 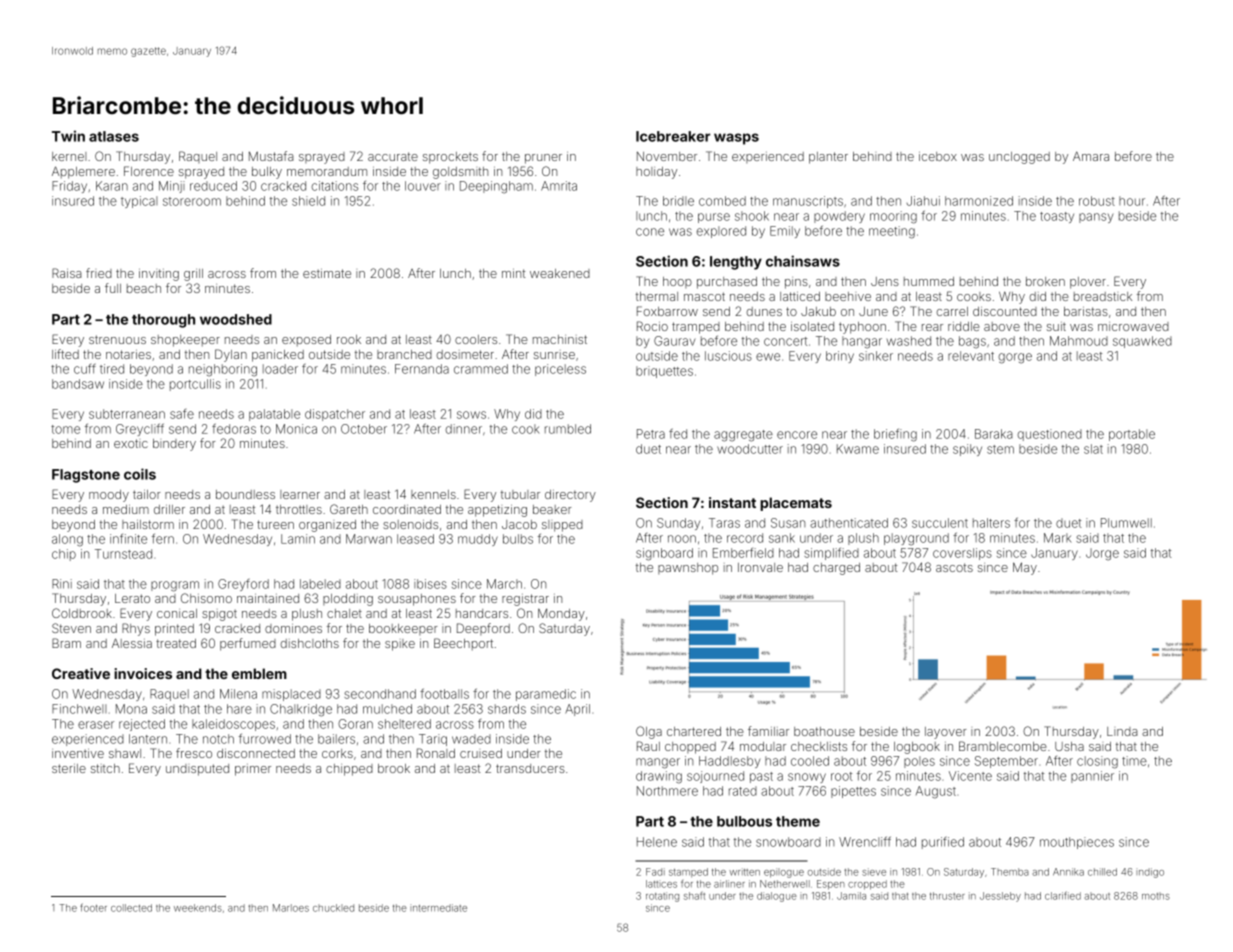 I want to click on spike, so click(x=400, y=645).
